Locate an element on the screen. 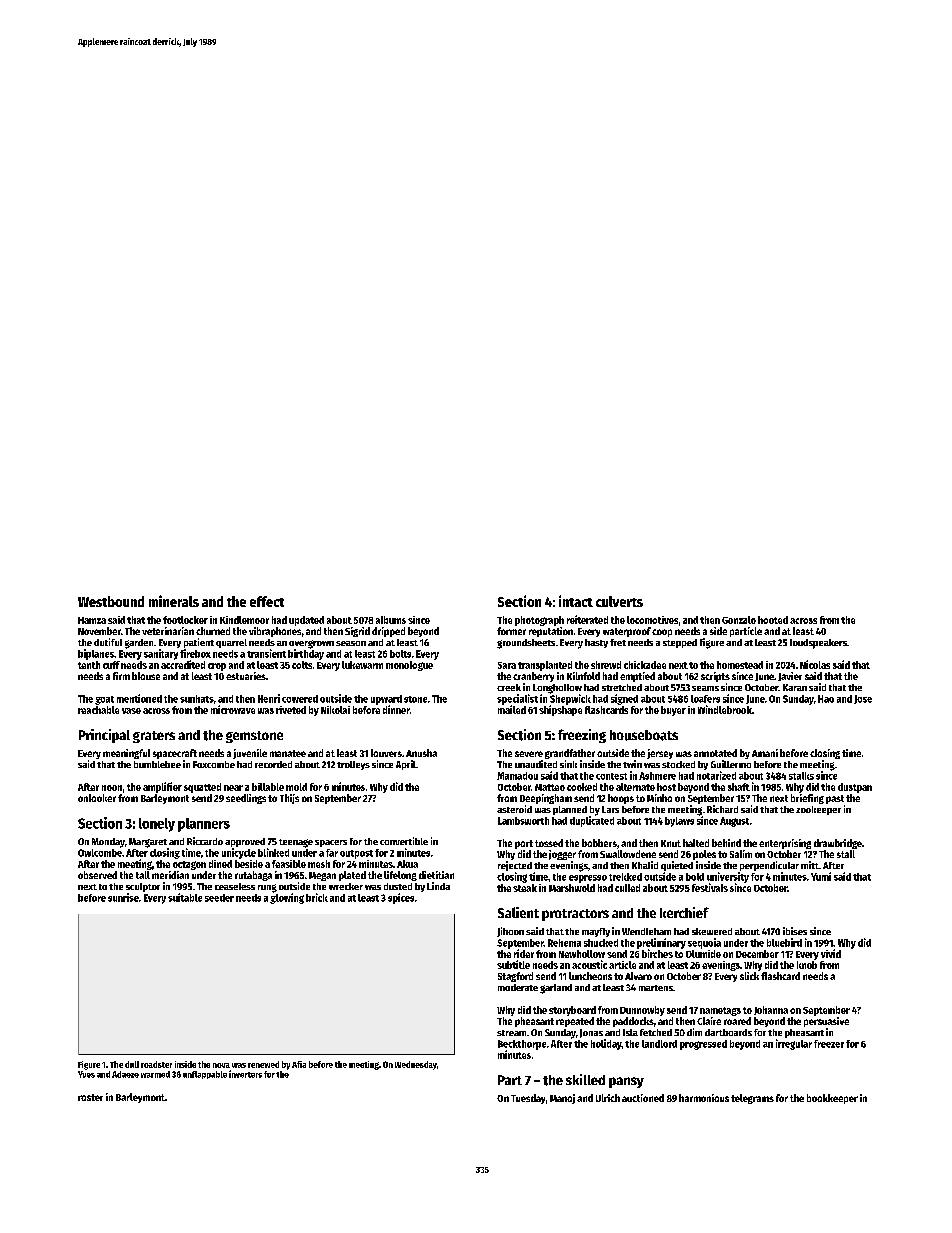 This screenshot has height=1233, width=952. nova is located at coordinates (221, 1065).
